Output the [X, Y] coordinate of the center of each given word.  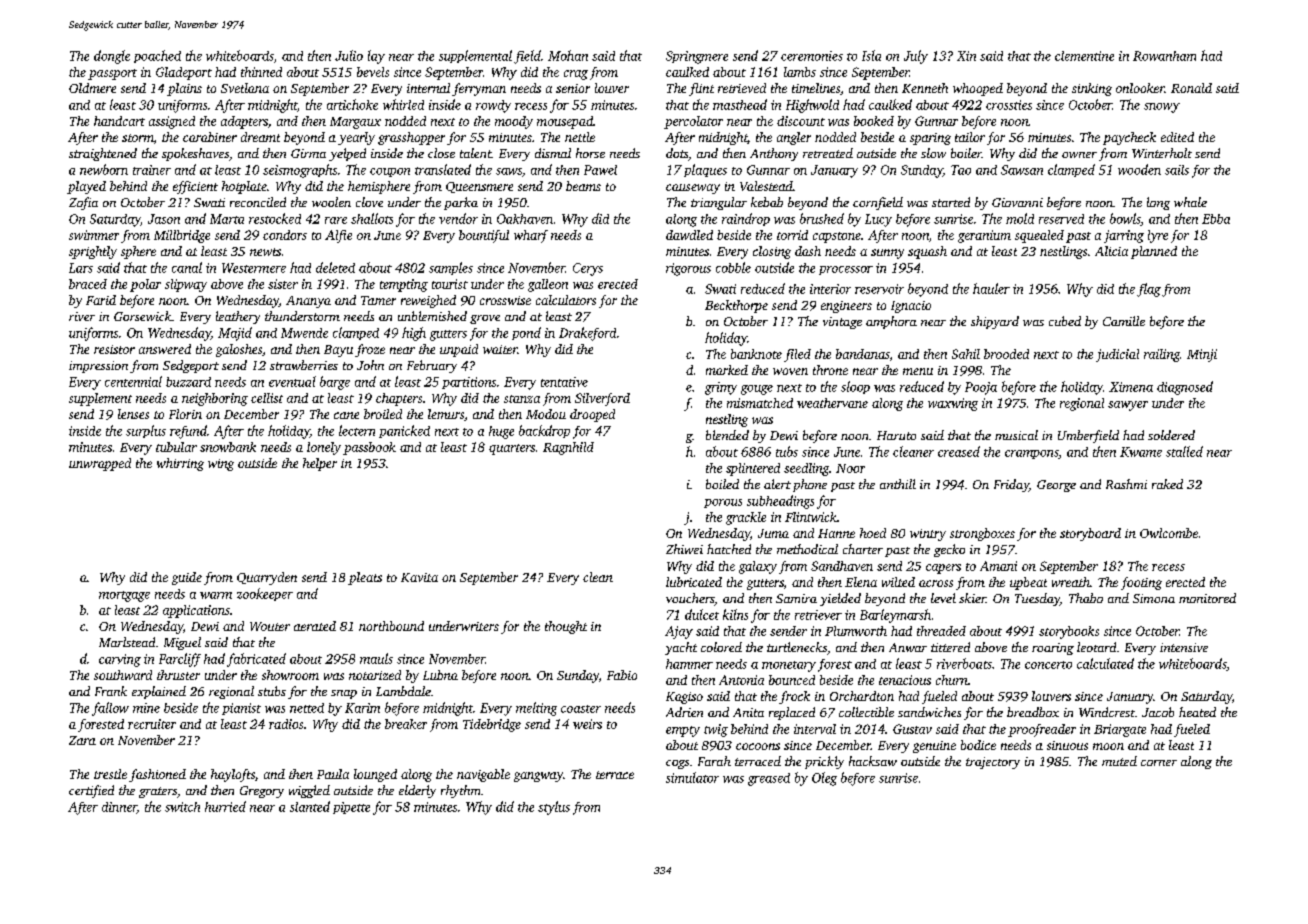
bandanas [863, 354]
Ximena [1131, 387]
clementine [1084, 56]
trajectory [993, 763]
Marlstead [127, 642]
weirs [587, 724]
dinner [119, 808]
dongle [112, 57]
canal [187, 267]
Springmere [697, 57]
